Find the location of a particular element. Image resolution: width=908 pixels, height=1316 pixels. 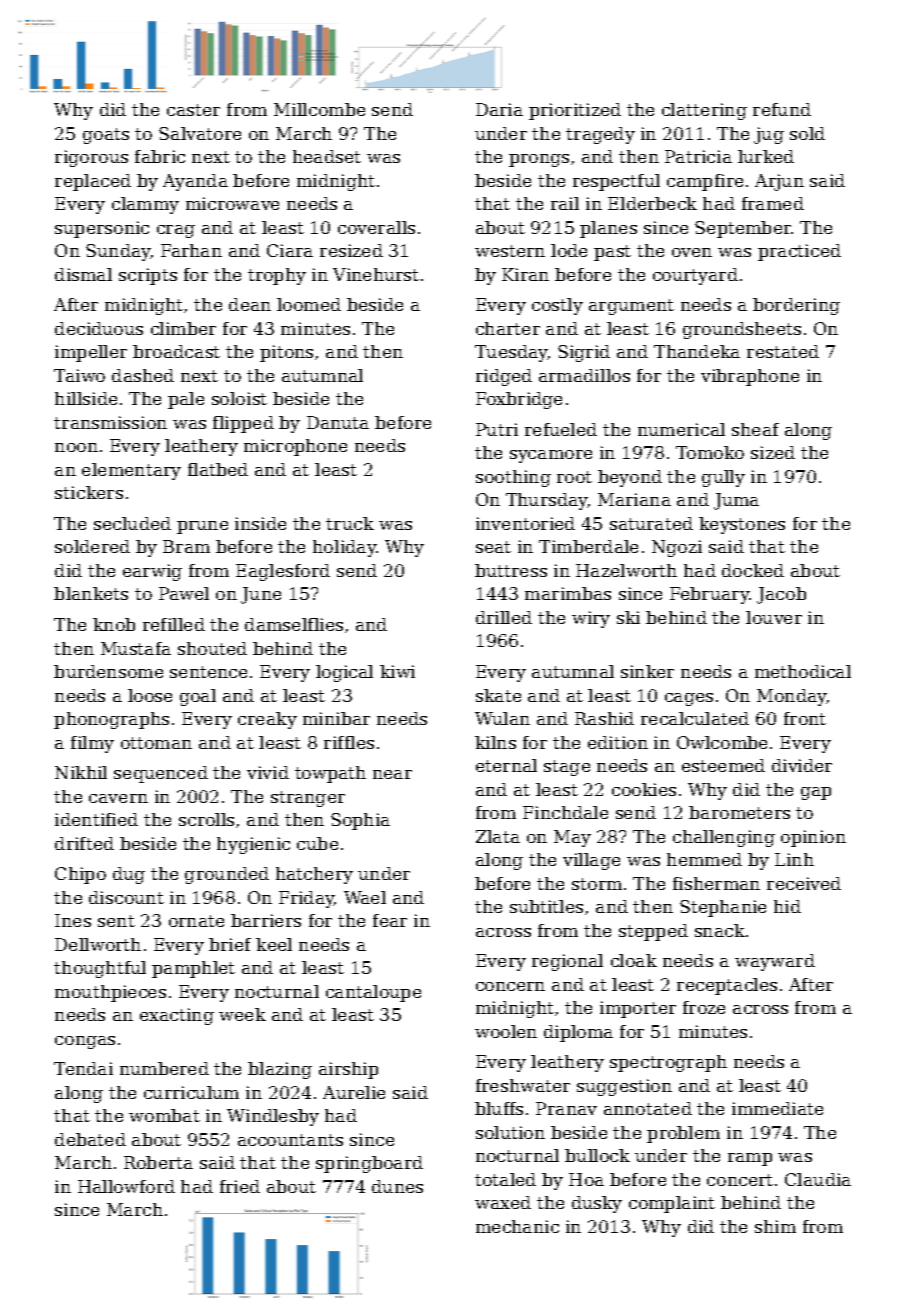

Sophia is located at coordinates (360, 821).
